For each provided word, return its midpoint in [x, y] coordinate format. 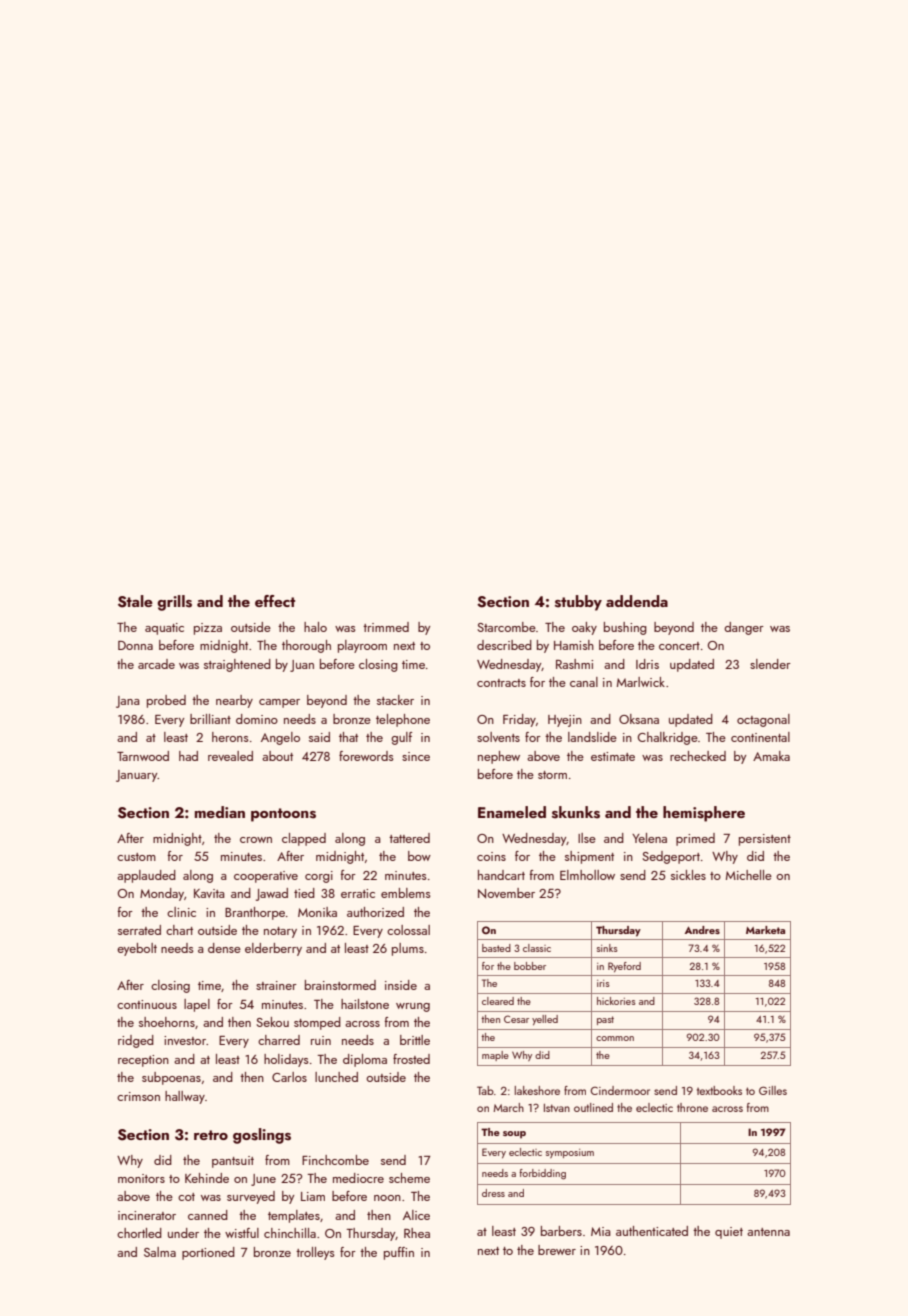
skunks [576, 812]
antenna [768, 1232]
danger [744, 628]
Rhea [417, 1233]
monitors [141, 1178]
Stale [135, 601]
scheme [409, 1178]
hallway [185, 1097]
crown [256, 840]
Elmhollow [587, 875]
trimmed [386, 627]
